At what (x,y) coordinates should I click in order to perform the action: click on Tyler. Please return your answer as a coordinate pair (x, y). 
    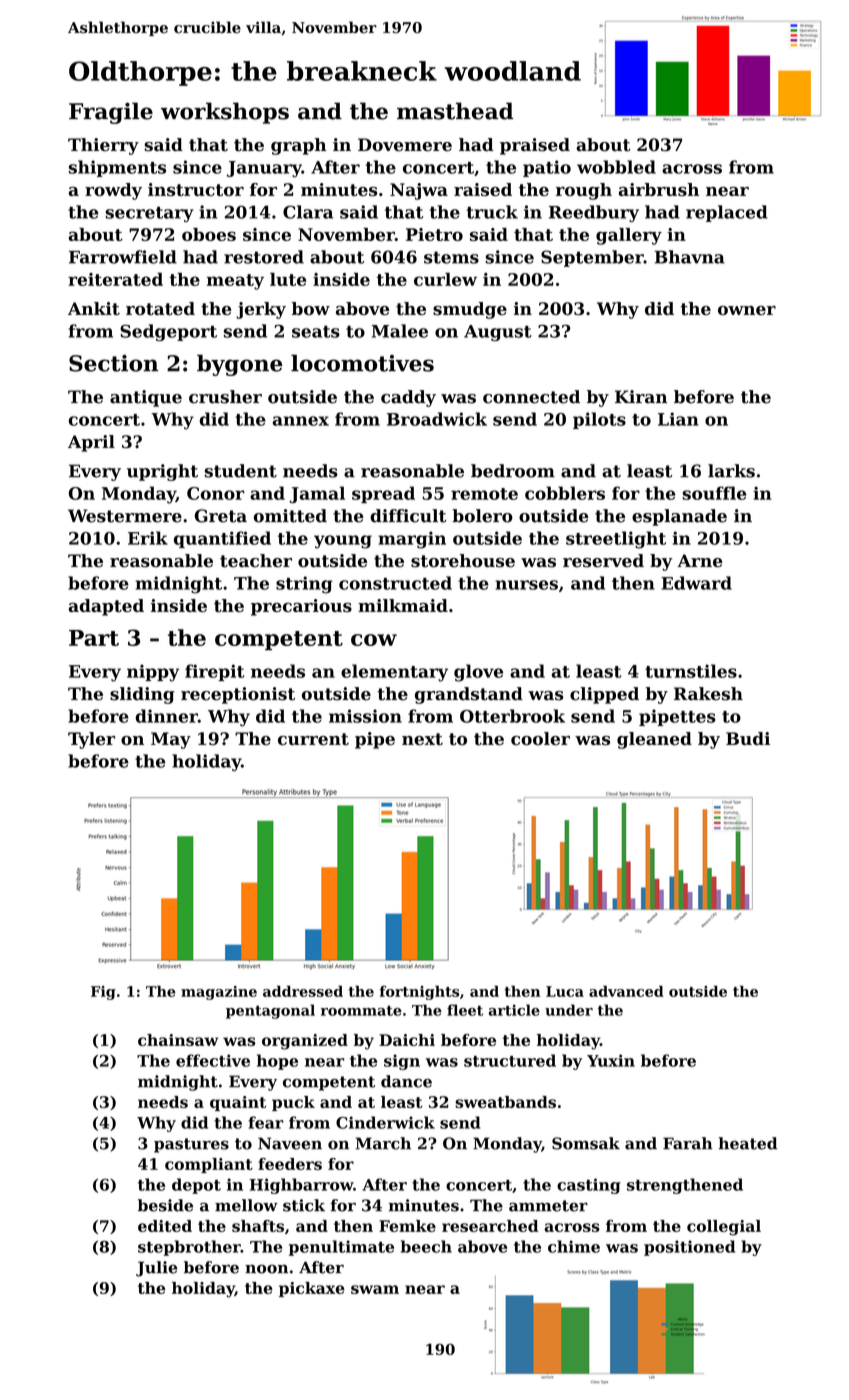
    Looking at the image, I should click on (91, 740).
